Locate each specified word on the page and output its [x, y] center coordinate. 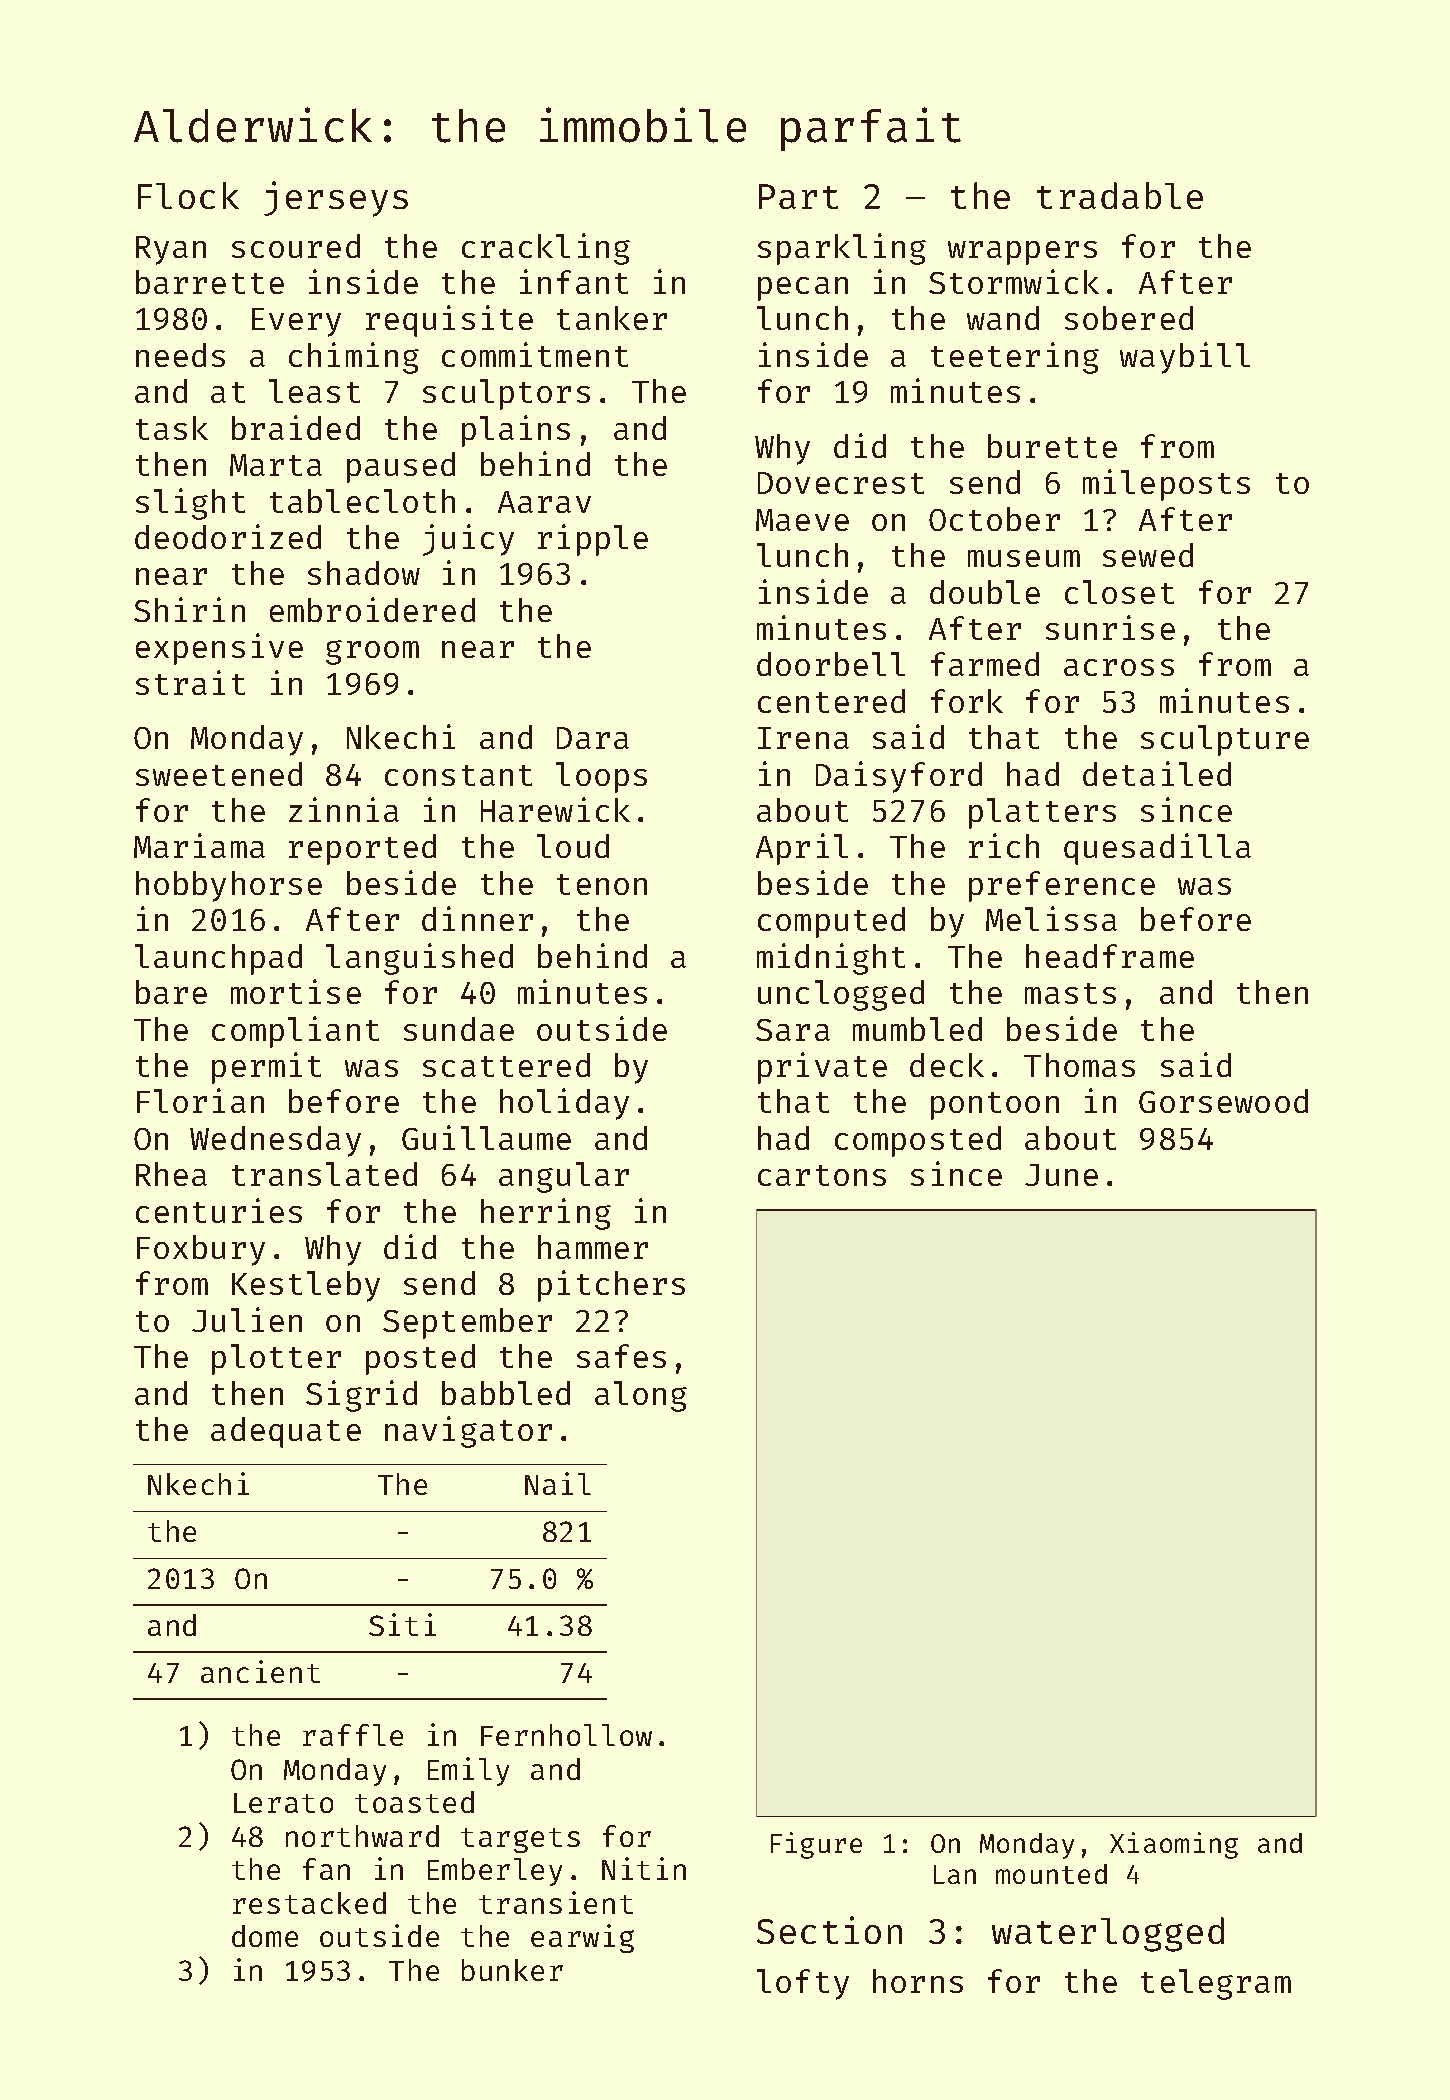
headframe [1110, 956]
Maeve [802, 520]
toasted [414, 1802]
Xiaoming [1174, 1845]
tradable [1120, 195]
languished [419, 959]
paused [401, 467]
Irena [803, 738]
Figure [816, 1845]
